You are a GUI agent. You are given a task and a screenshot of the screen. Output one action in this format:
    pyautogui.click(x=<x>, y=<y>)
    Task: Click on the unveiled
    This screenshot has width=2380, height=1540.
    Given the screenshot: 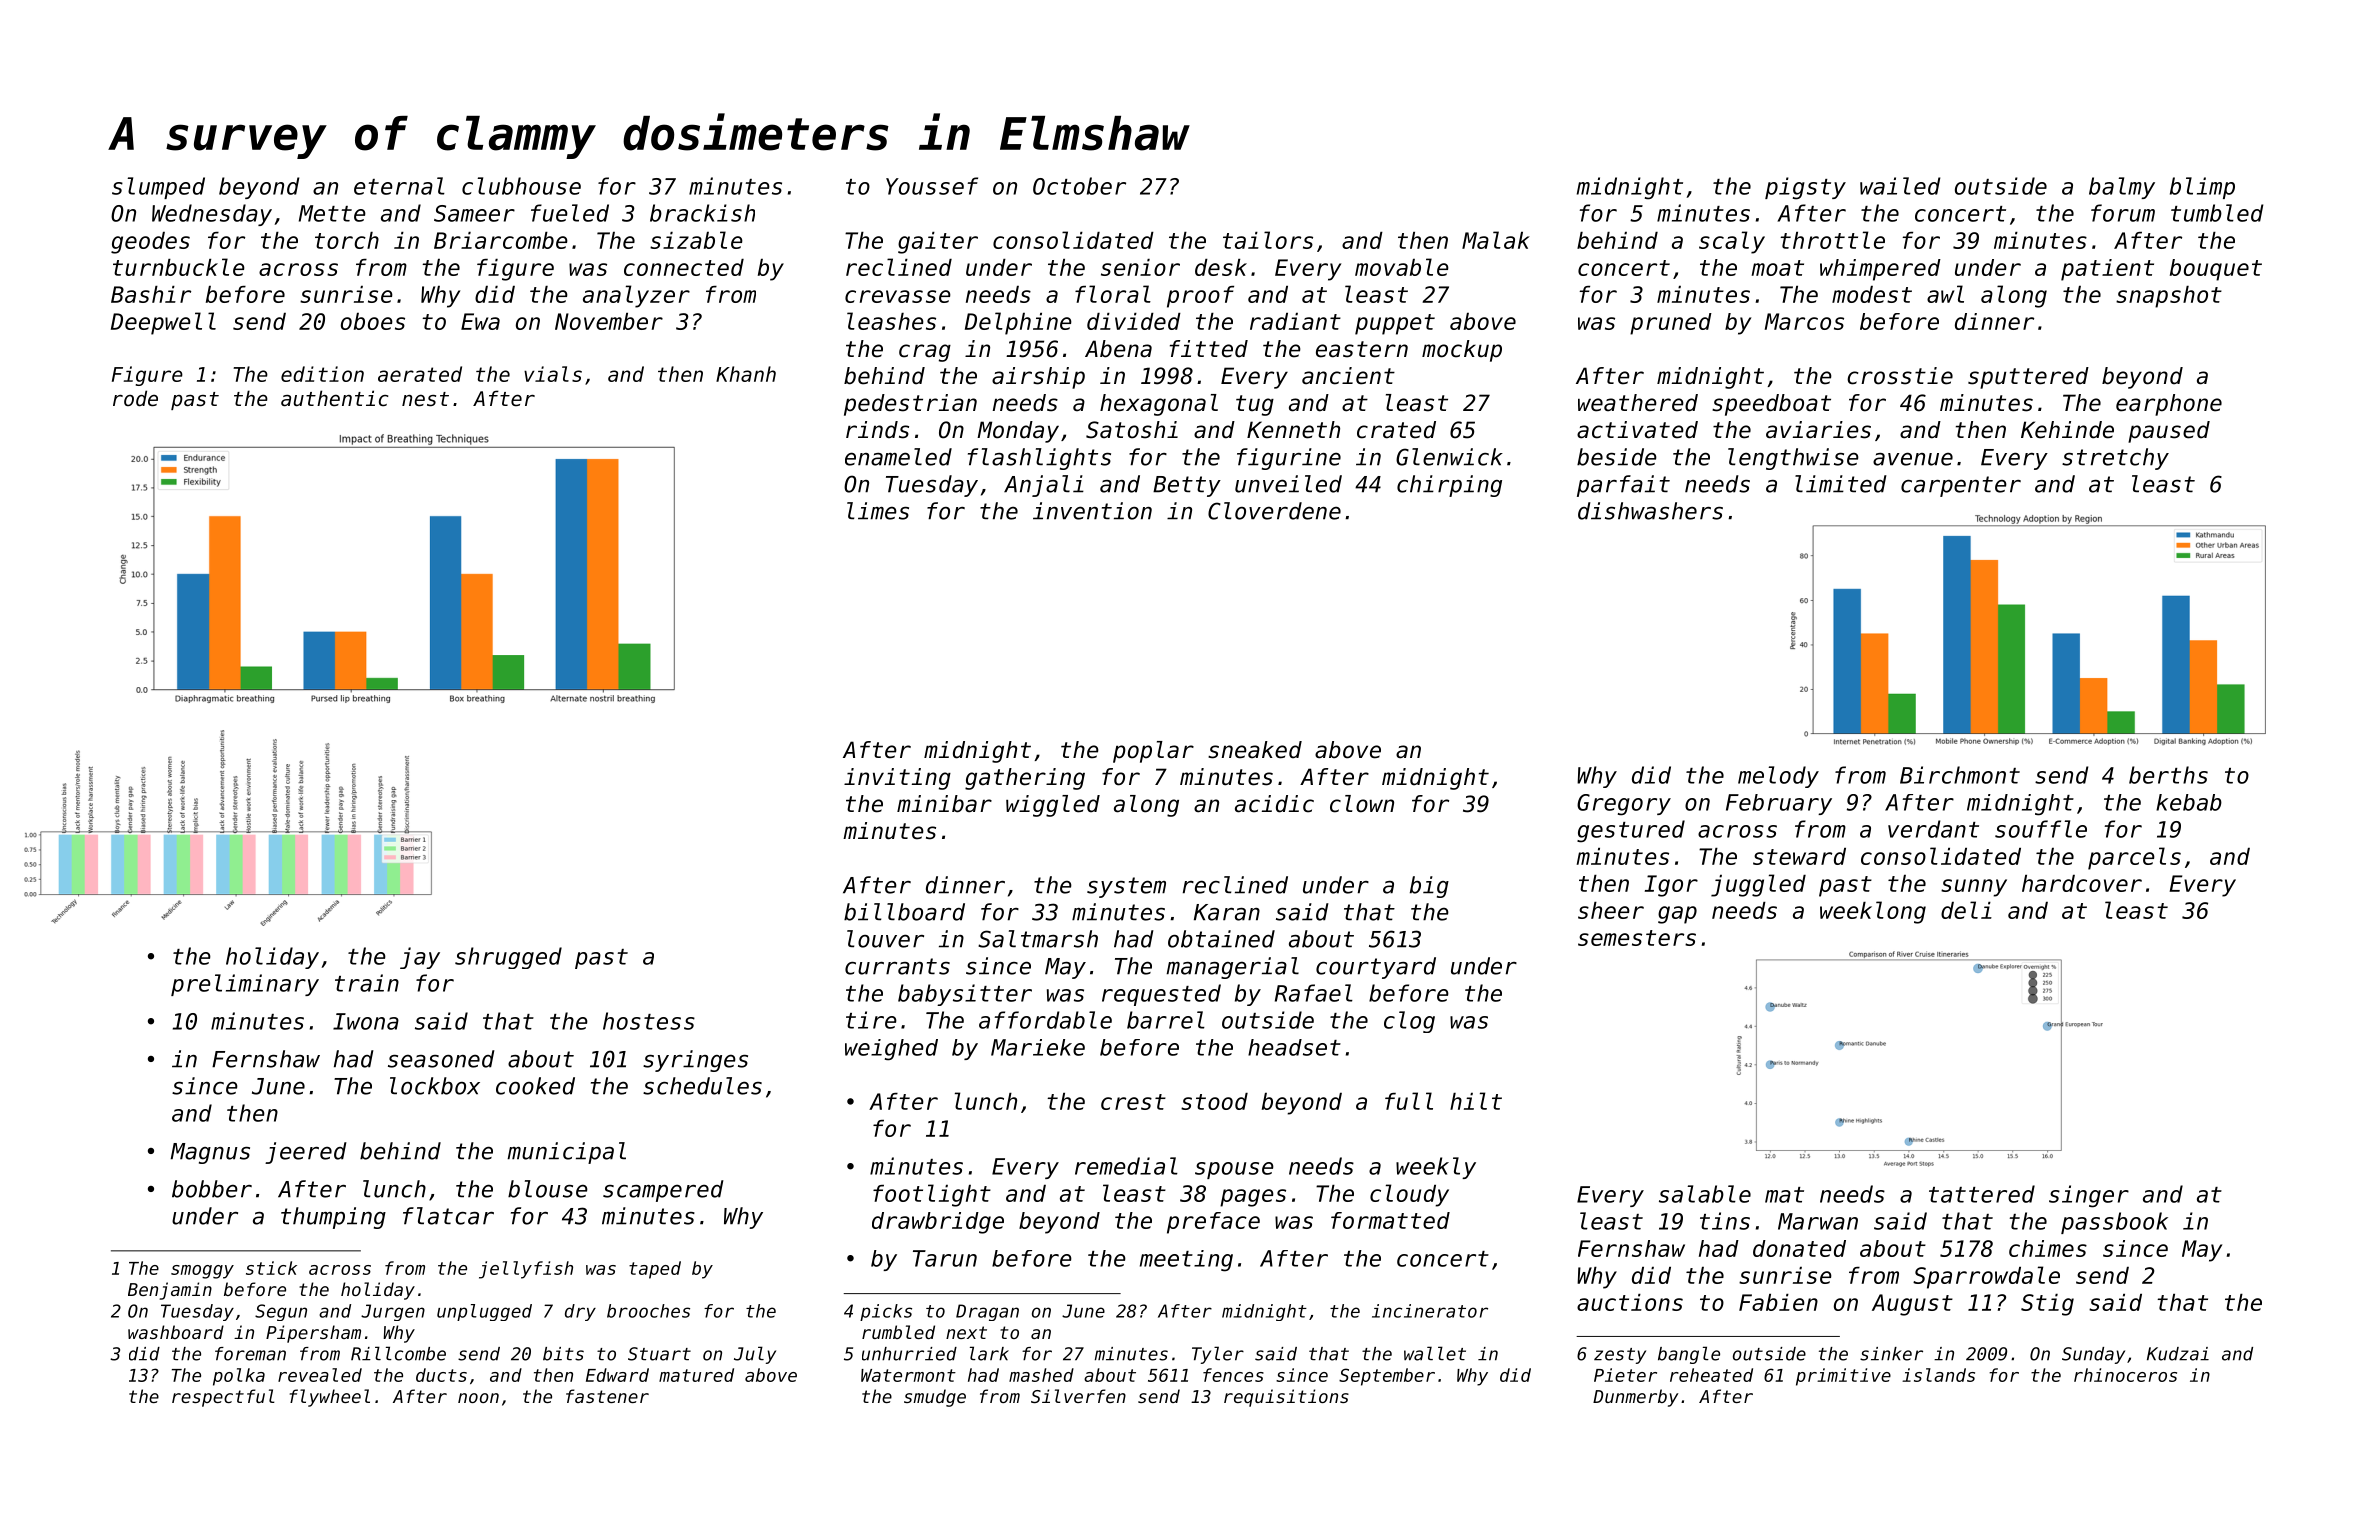 What is the action you would take?
    pyautogui.click(x=1288, y=484)
